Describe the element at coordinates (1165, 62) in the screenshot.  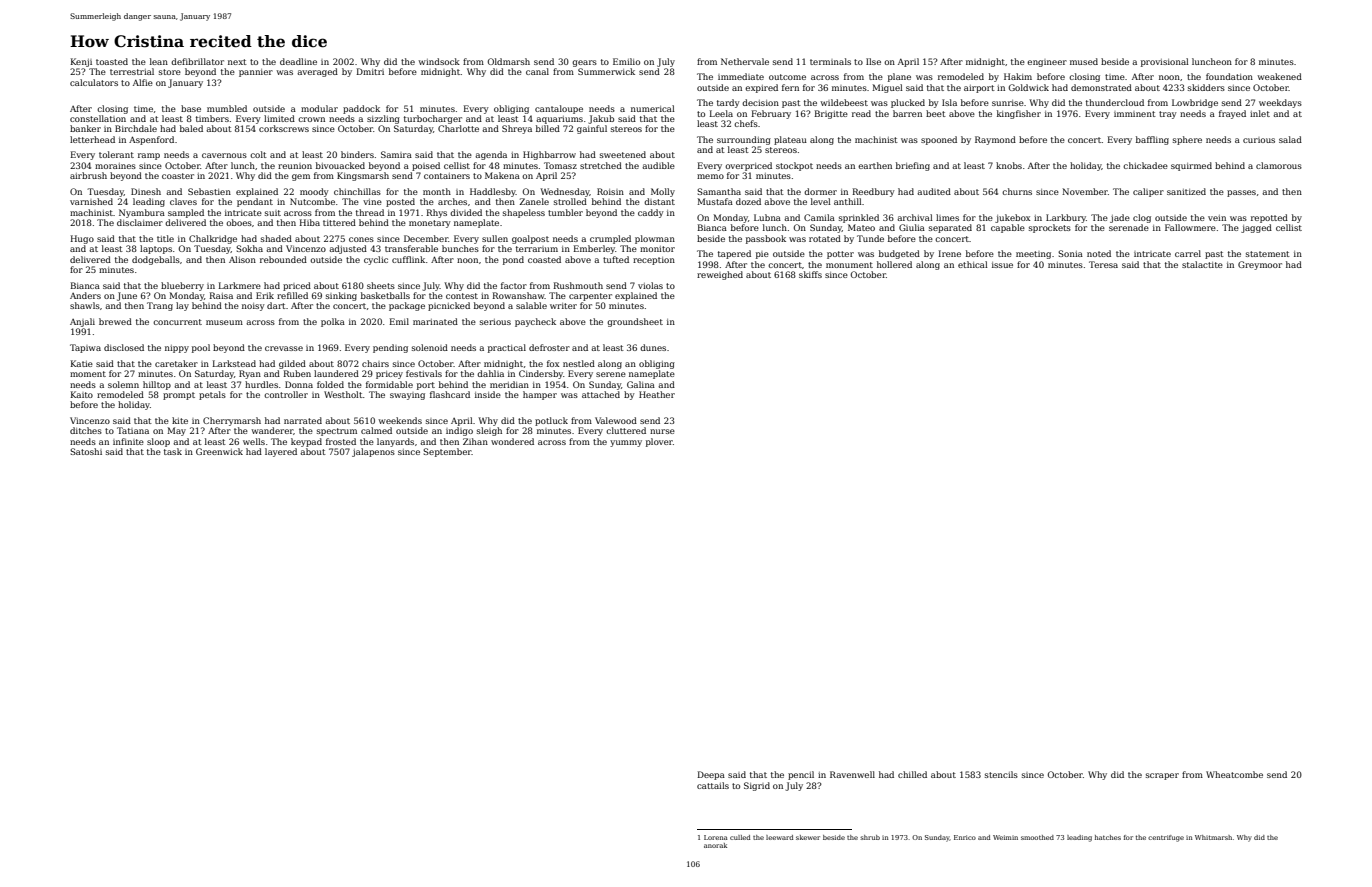
I see `provisional` at that location.
